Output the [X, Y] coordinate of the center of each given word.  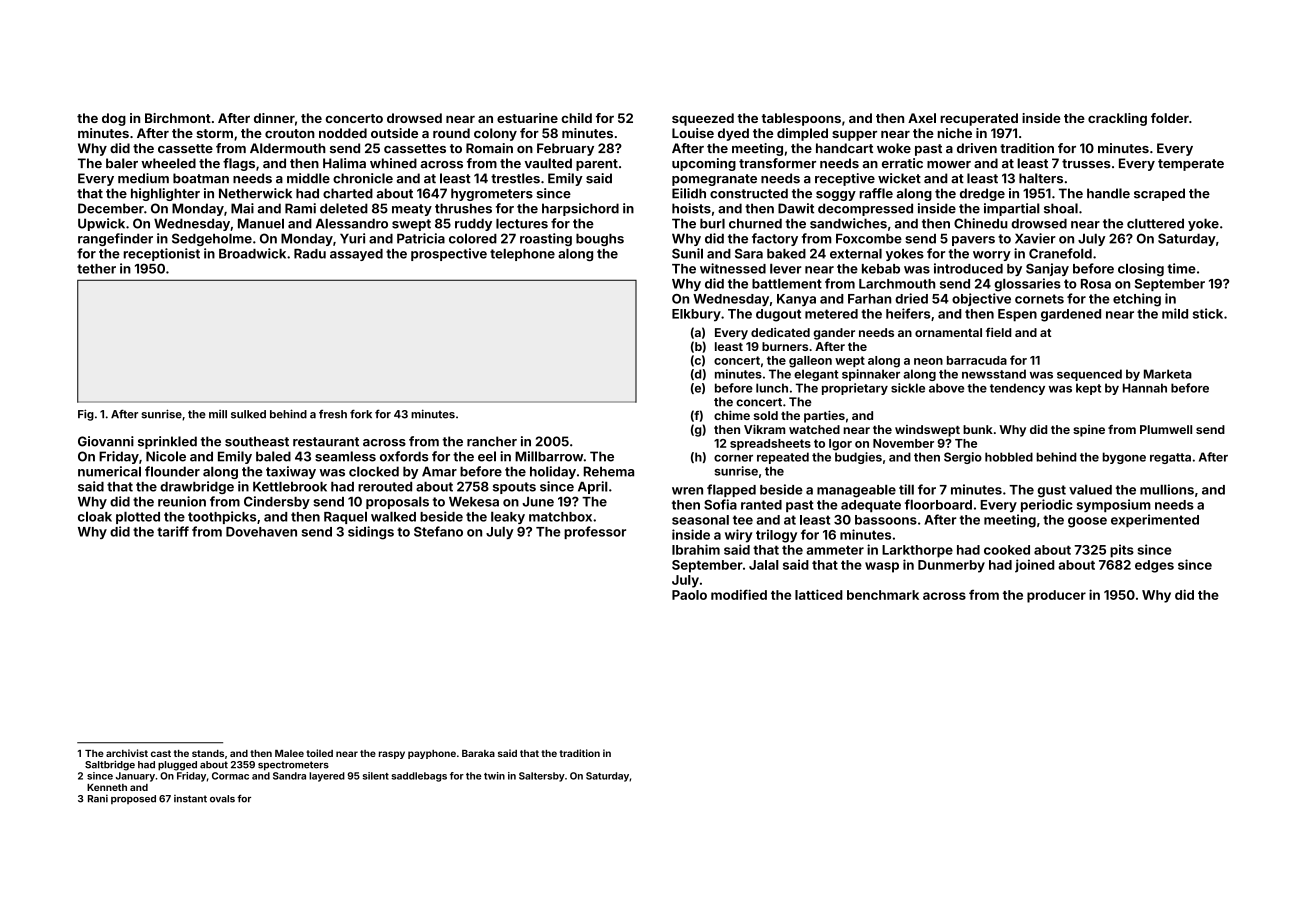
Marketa [1168, 374]
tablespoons [801, 119]
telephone [522, 254]
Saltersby [542, 777]
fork [361, 414]
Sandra [289, 776]
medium [143, 178]
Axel [922, 118]
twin [494, 776]
